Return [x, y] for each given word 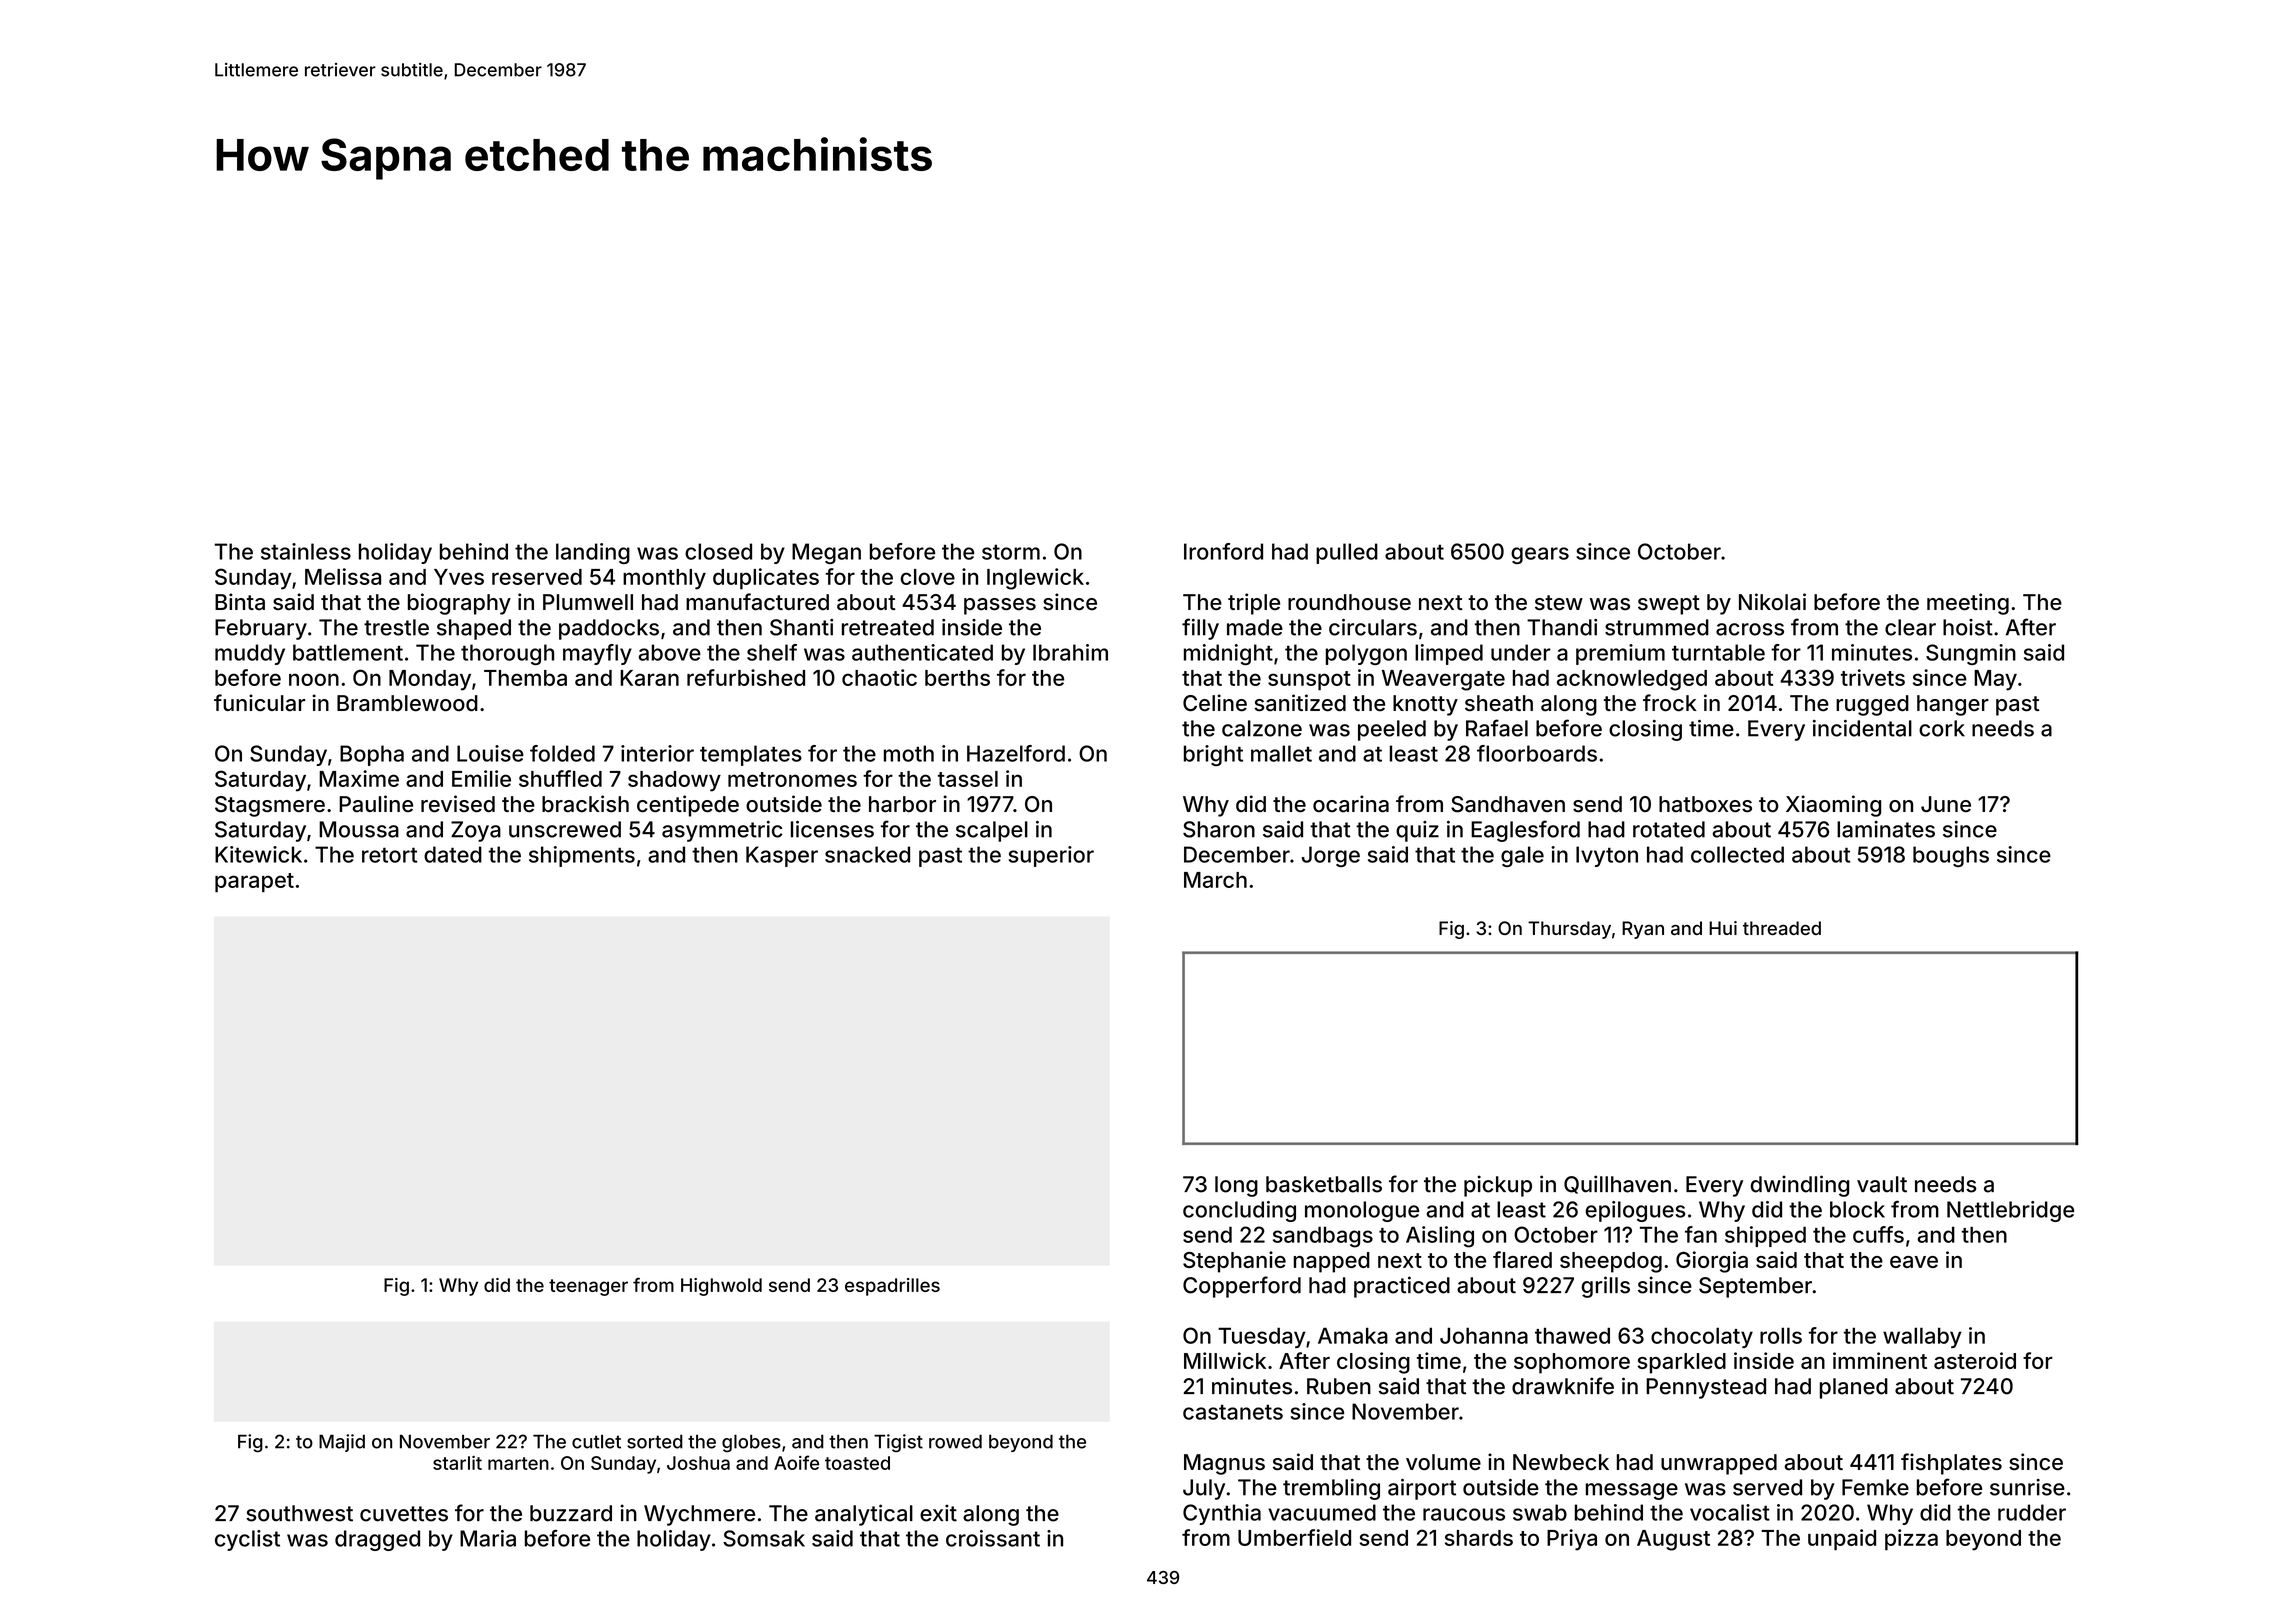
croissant [993, 1538]
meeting [1968, 604]
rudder [2032, 1512]
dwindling [1799, 1186]
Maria [488, 1538]
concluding [1239, 1211]
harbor [902, 804]
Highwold [721, 1287]
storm [1011, 552]
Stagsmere [270, 806]
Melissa [343, 576]
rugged [1872, 705]
